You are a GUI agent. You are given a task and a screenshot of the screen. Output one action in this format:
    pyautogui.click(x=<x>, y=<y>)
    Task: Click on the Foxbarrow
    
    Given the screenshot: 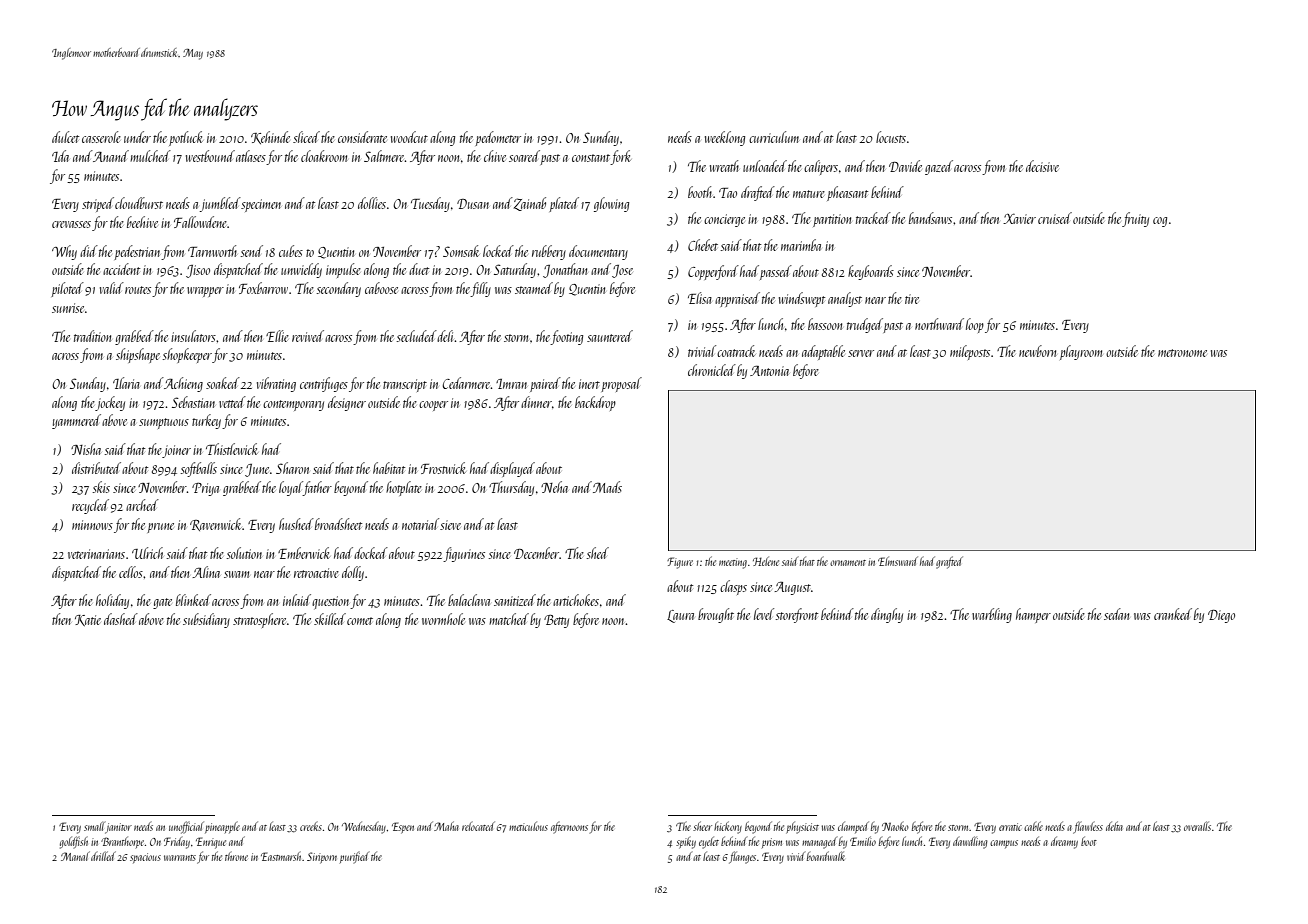 What is the action you would take?
    pyautogui.click(x=263, y=288)
